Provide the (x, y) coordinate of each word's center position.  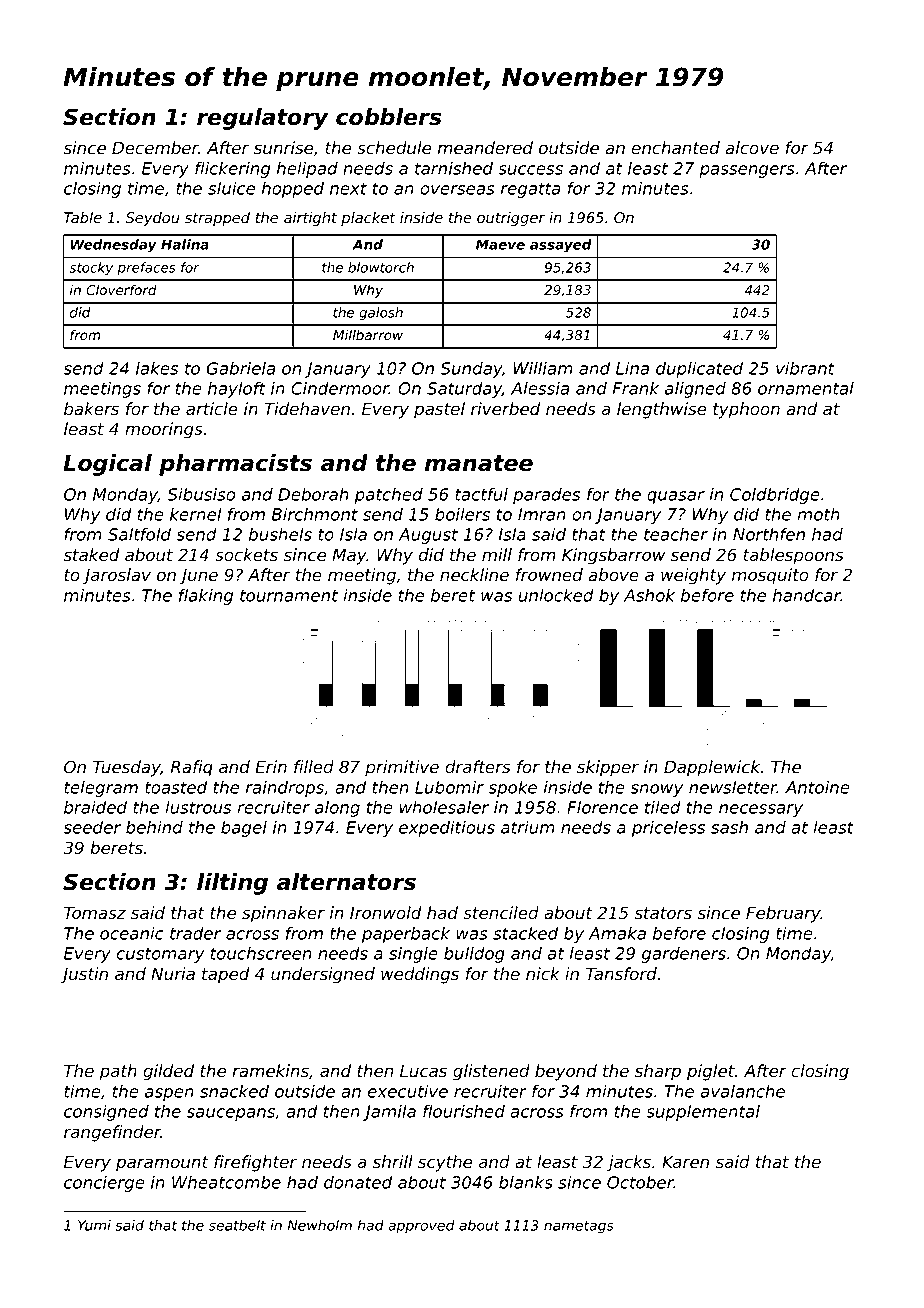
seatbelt (237, 1225)
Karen (685, 1162)
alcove (752, 148)
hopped (293, 190)
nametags (579, 1227)
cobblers (389, 117)
